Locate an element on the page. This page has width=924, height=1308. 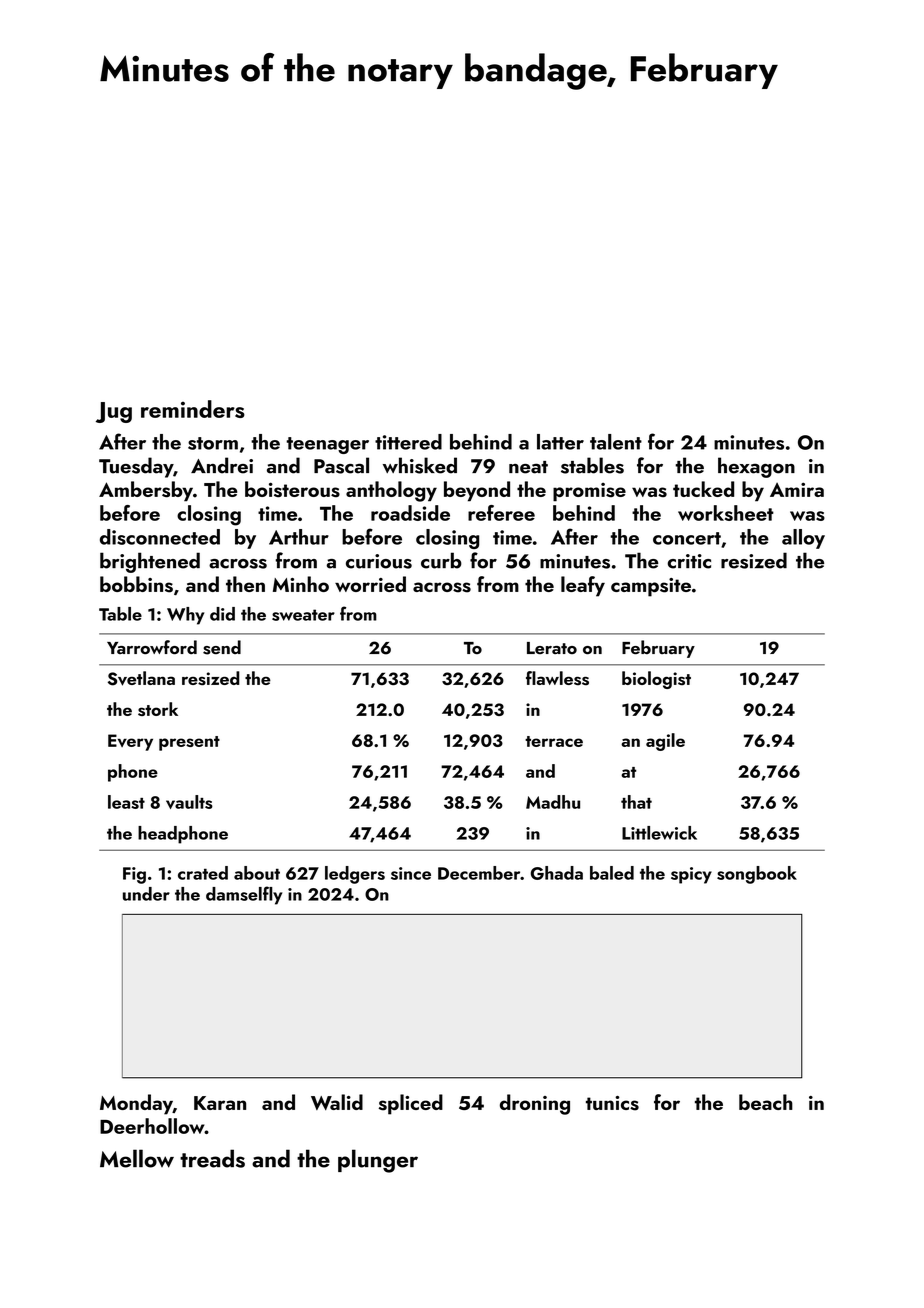
under is located at coordinates (146, 894).
